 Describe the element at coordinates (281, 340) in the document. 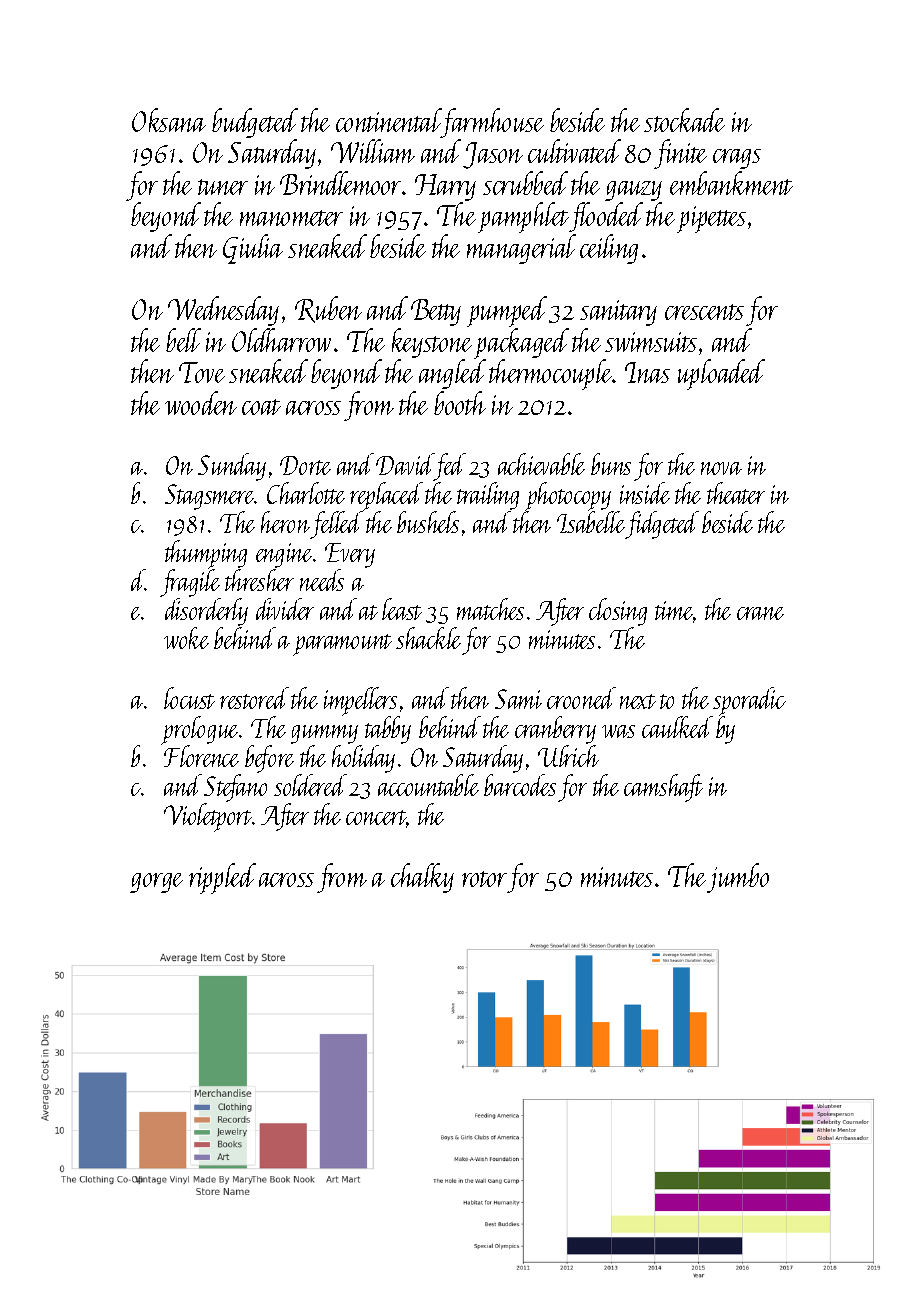

I see `Oldharrow` at that location.
